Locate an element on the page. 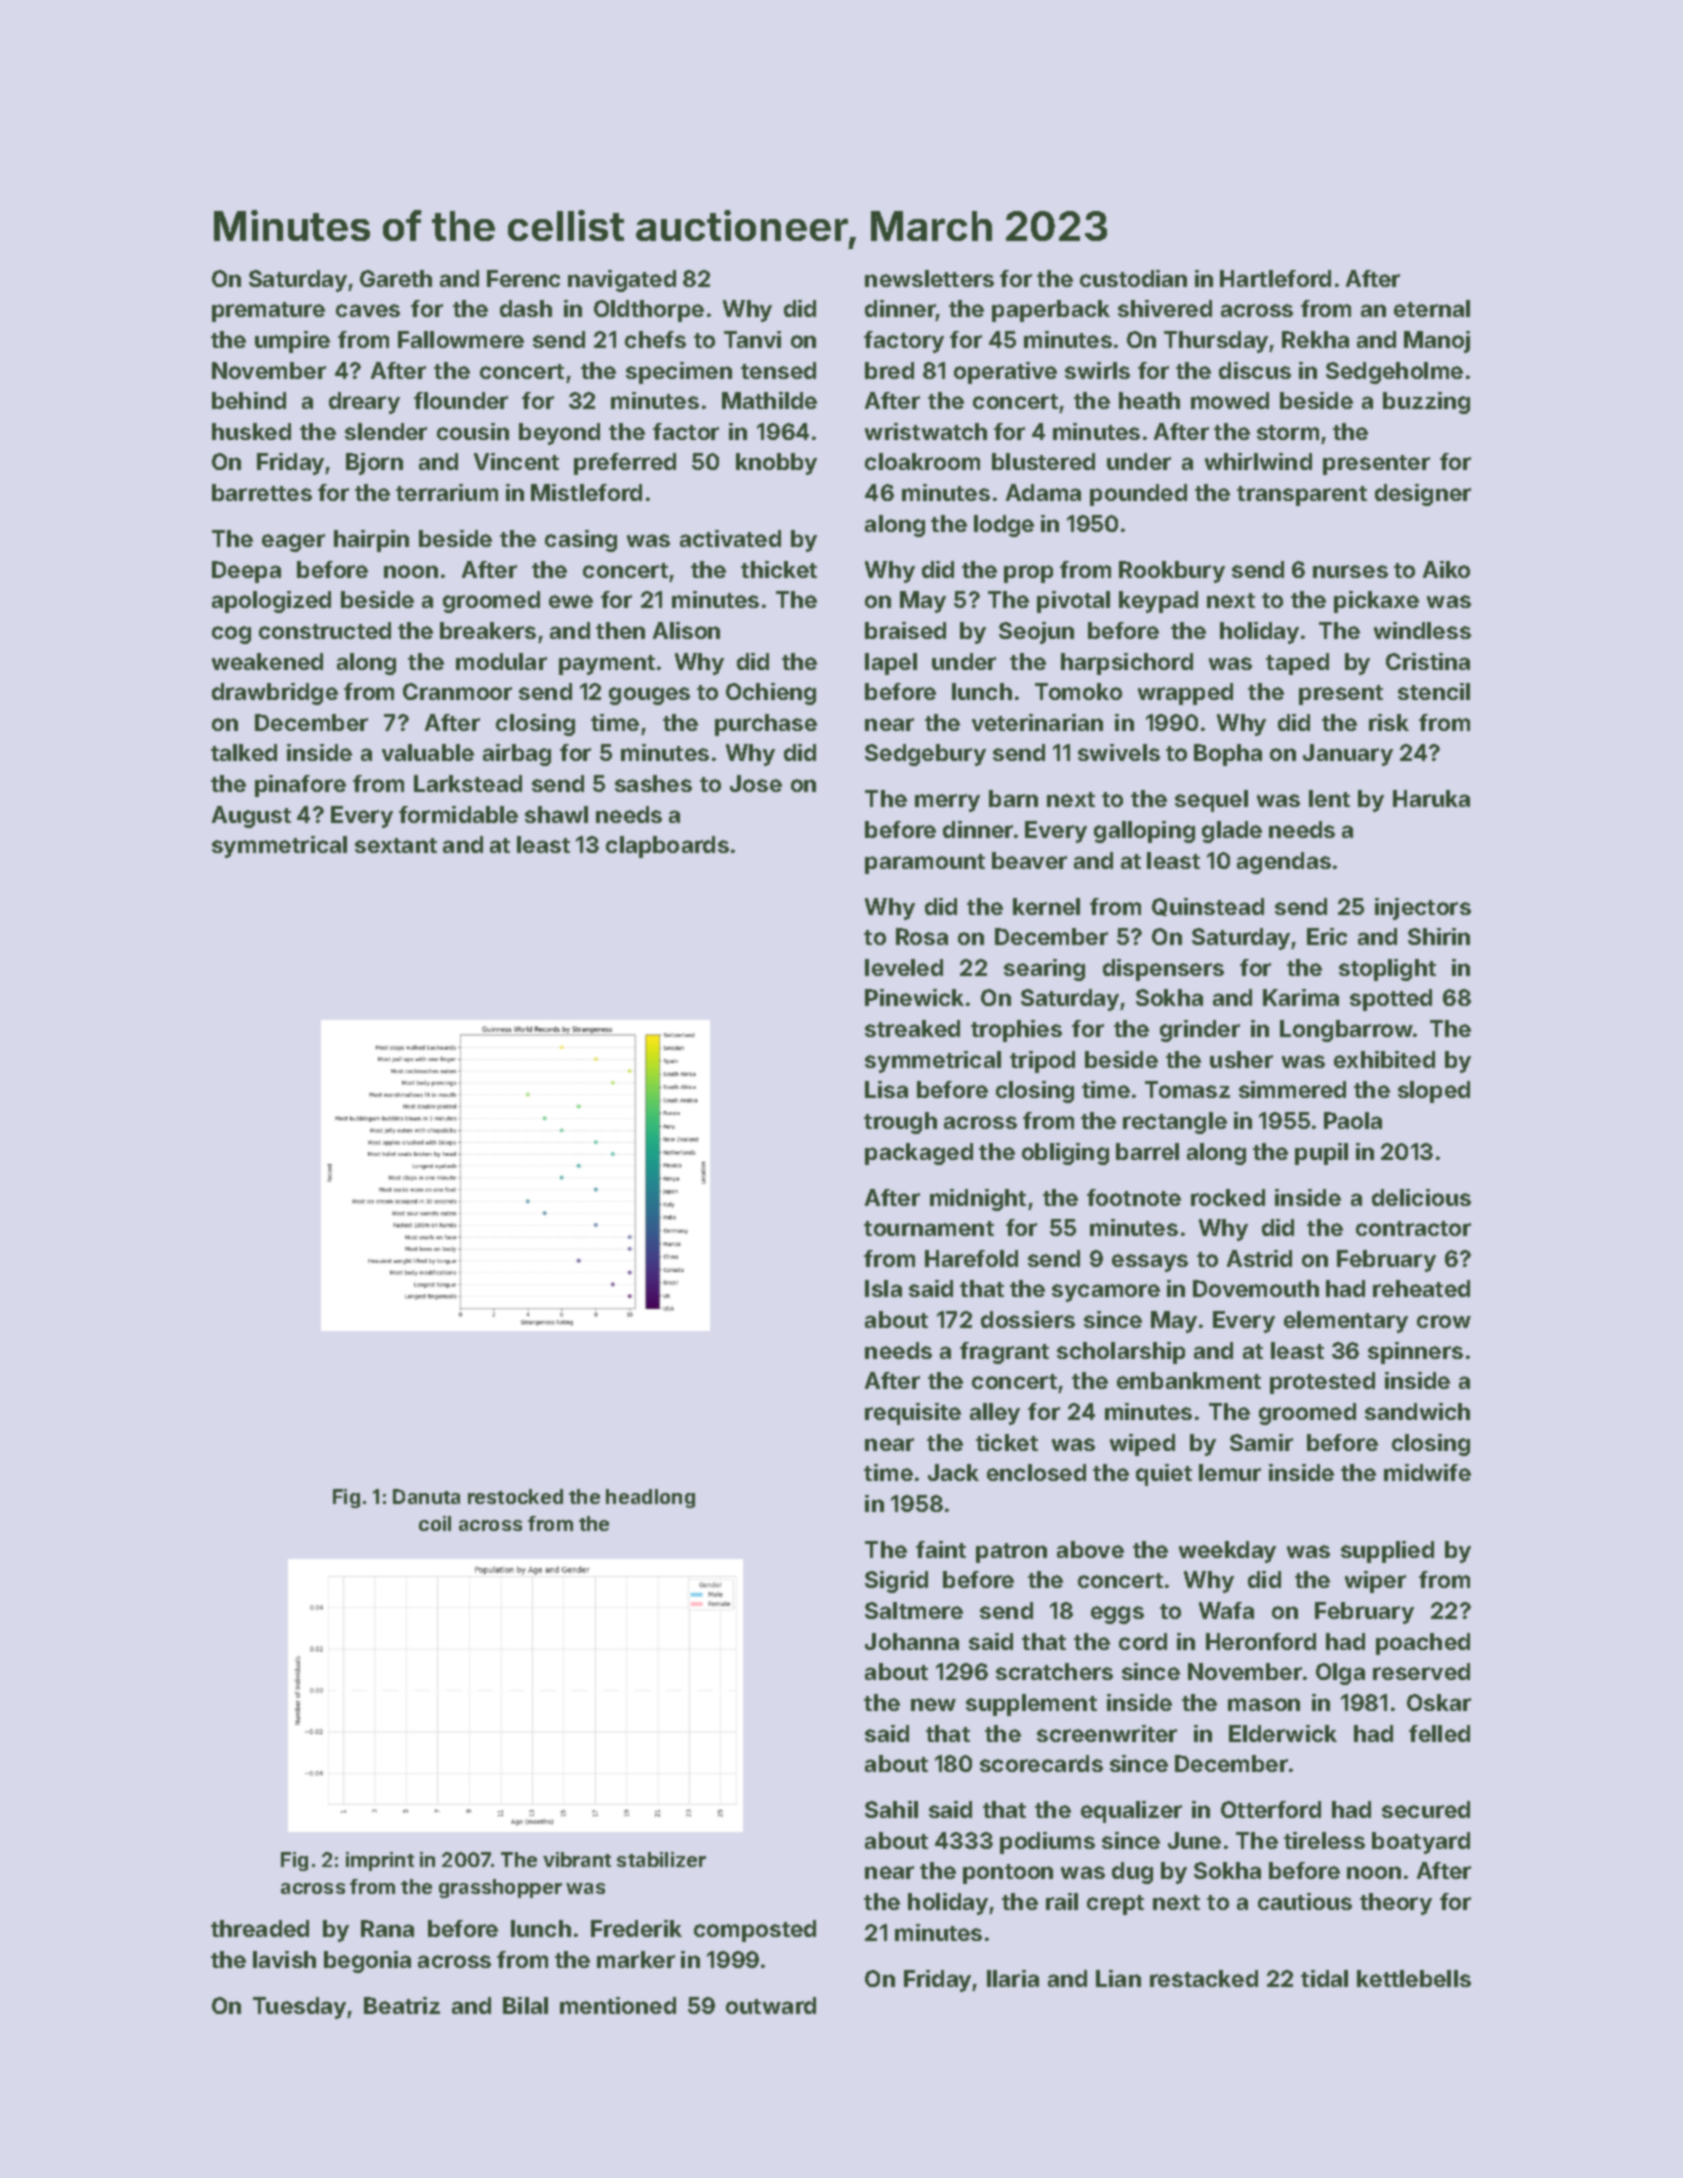 The image size is (1683, 2178). rectangle is located at coordinates (1175, 1123).
